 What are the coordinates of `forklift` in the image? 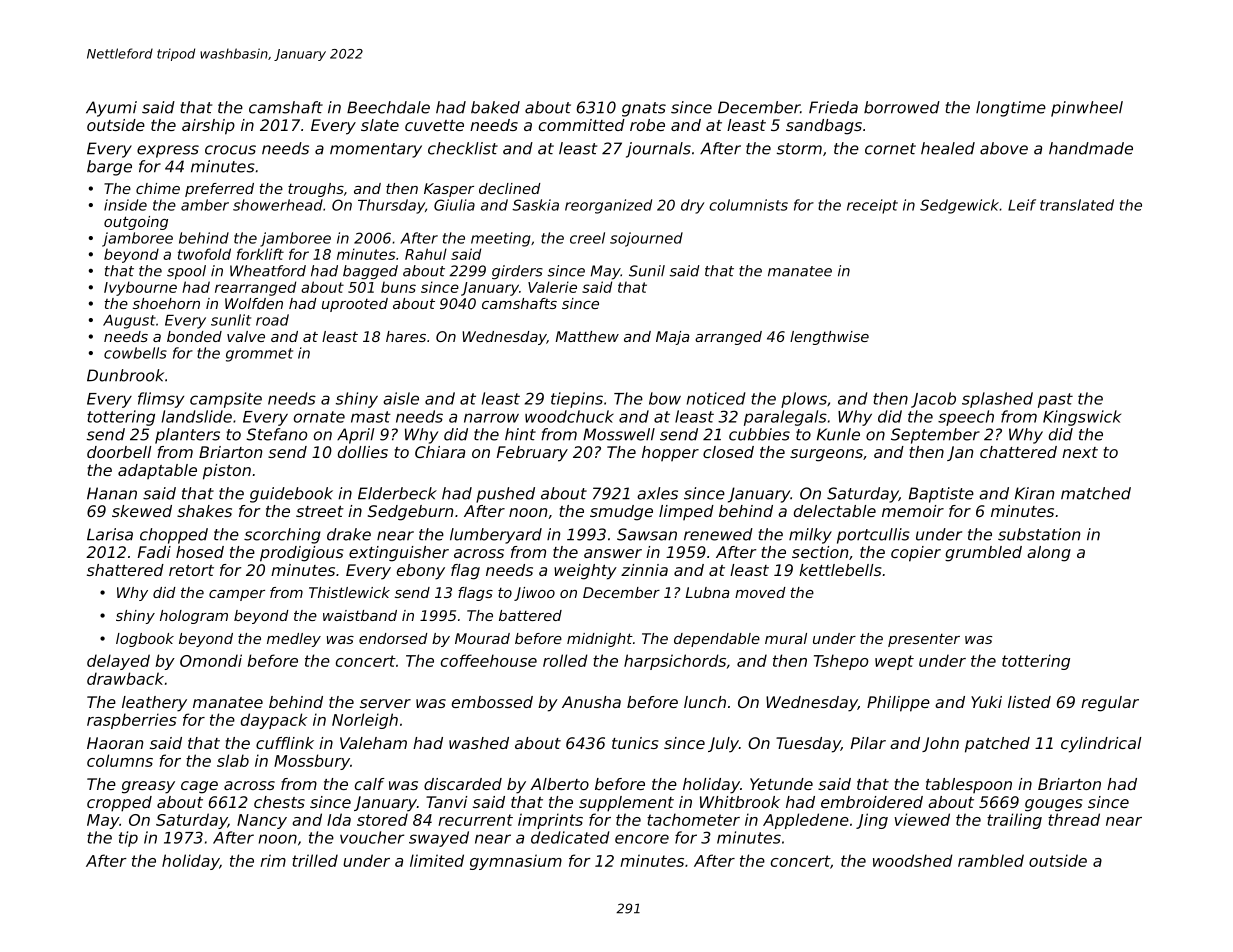 It's located at (260, 254).
